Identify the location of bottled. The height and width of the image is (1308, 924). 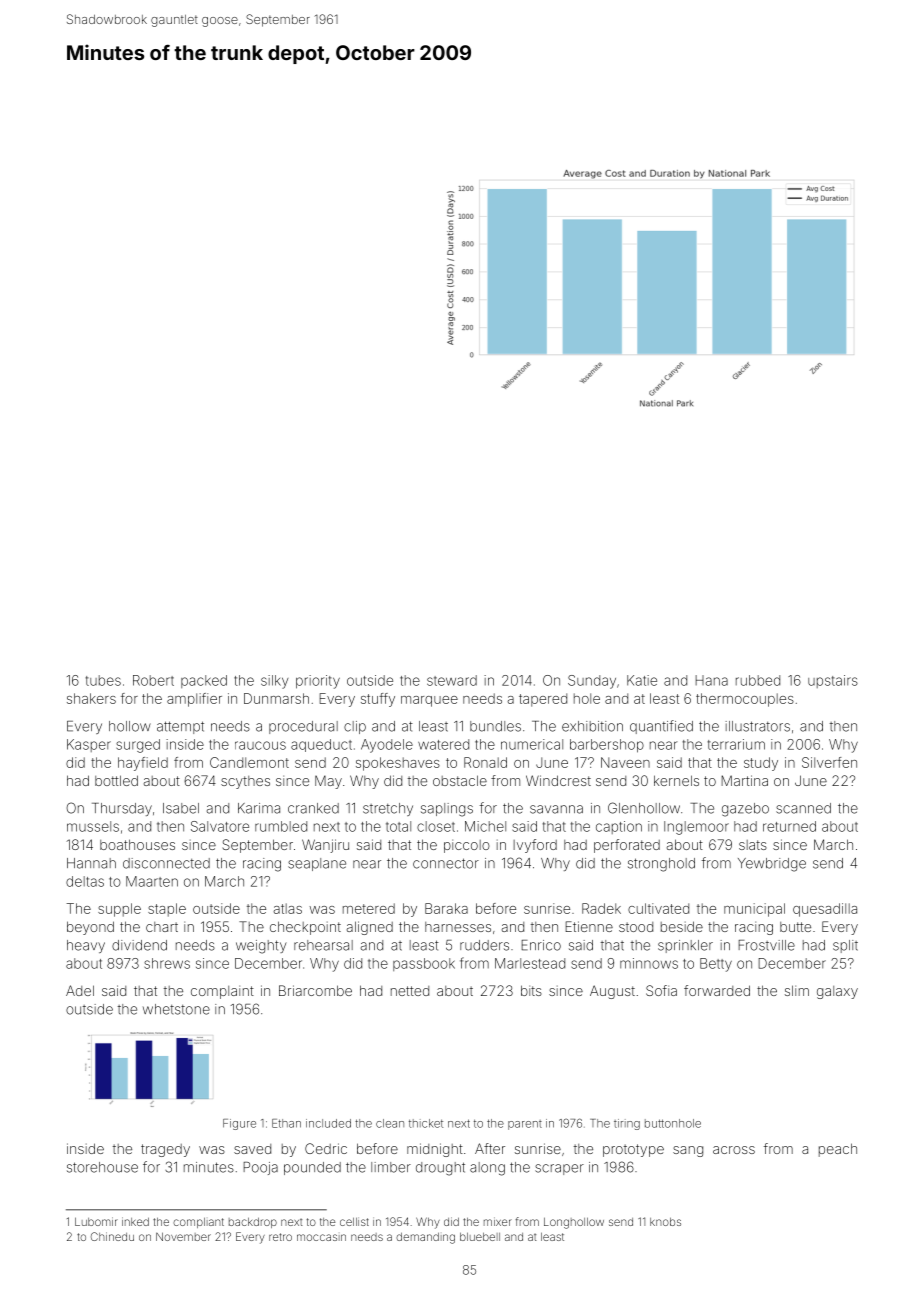
(116, 780).
